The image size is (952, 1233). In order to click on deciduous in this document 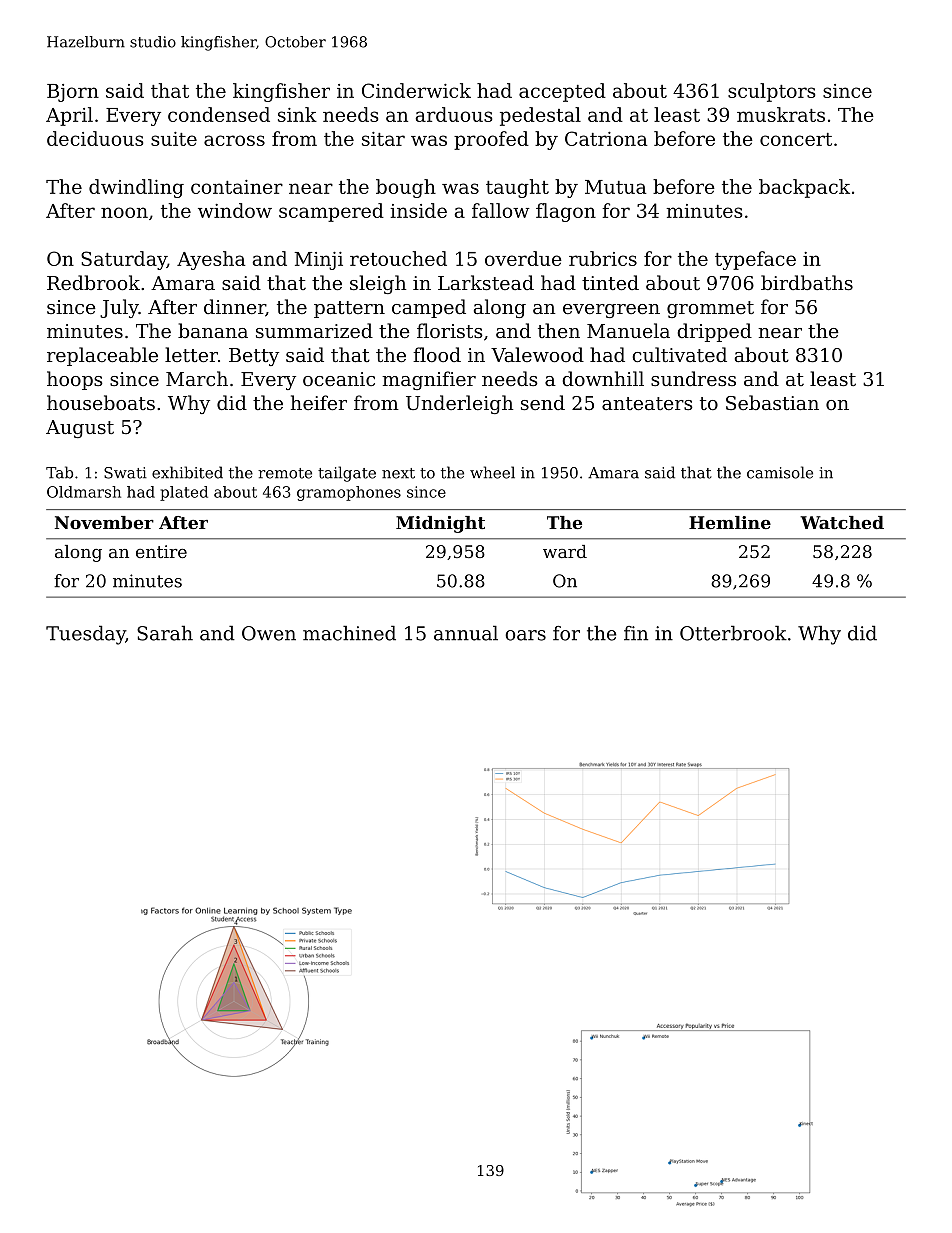, I will do `click(95, 138)`.
